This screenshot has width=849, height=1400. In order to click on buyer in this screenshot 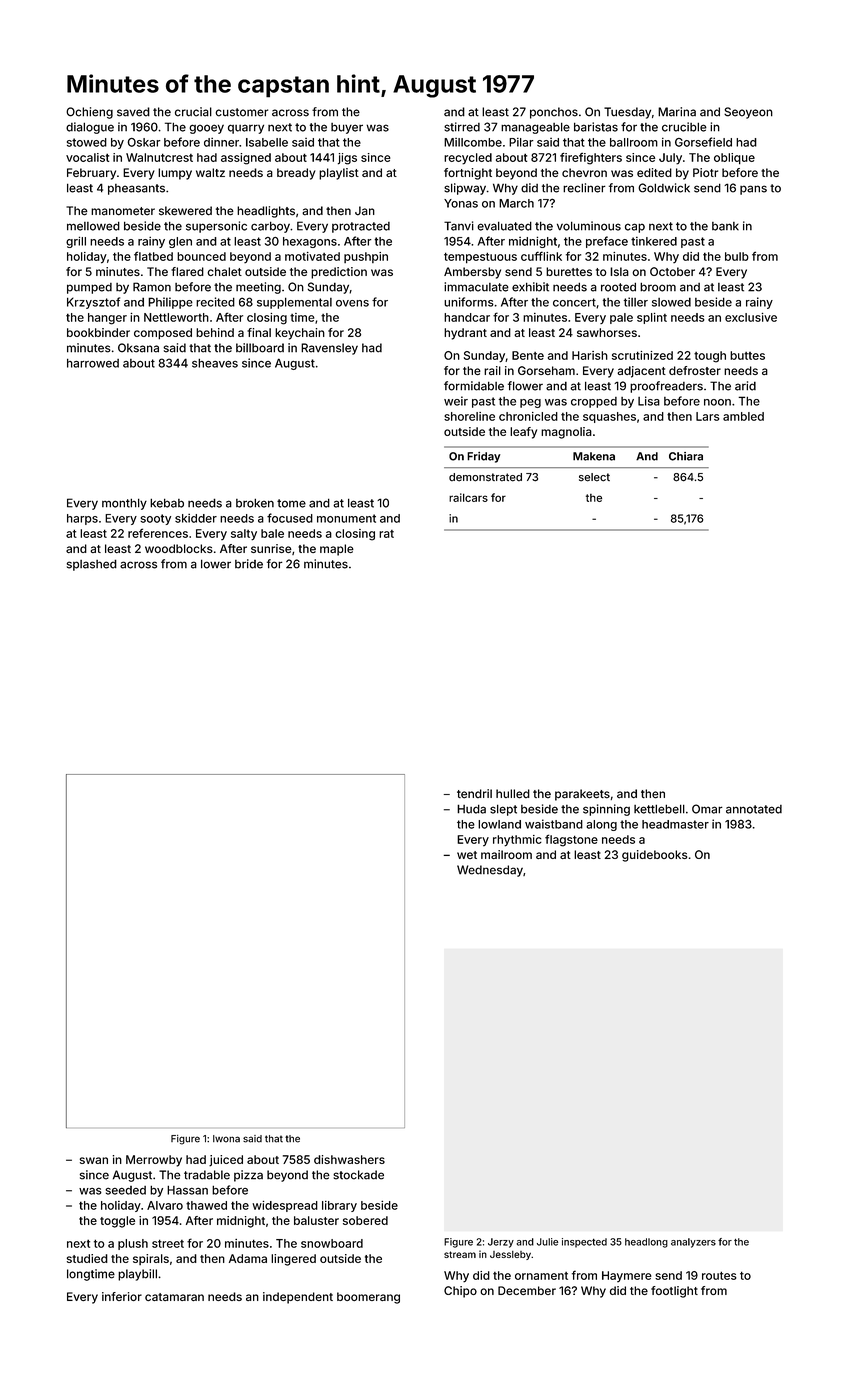, I will do `click(347, 128)`.
